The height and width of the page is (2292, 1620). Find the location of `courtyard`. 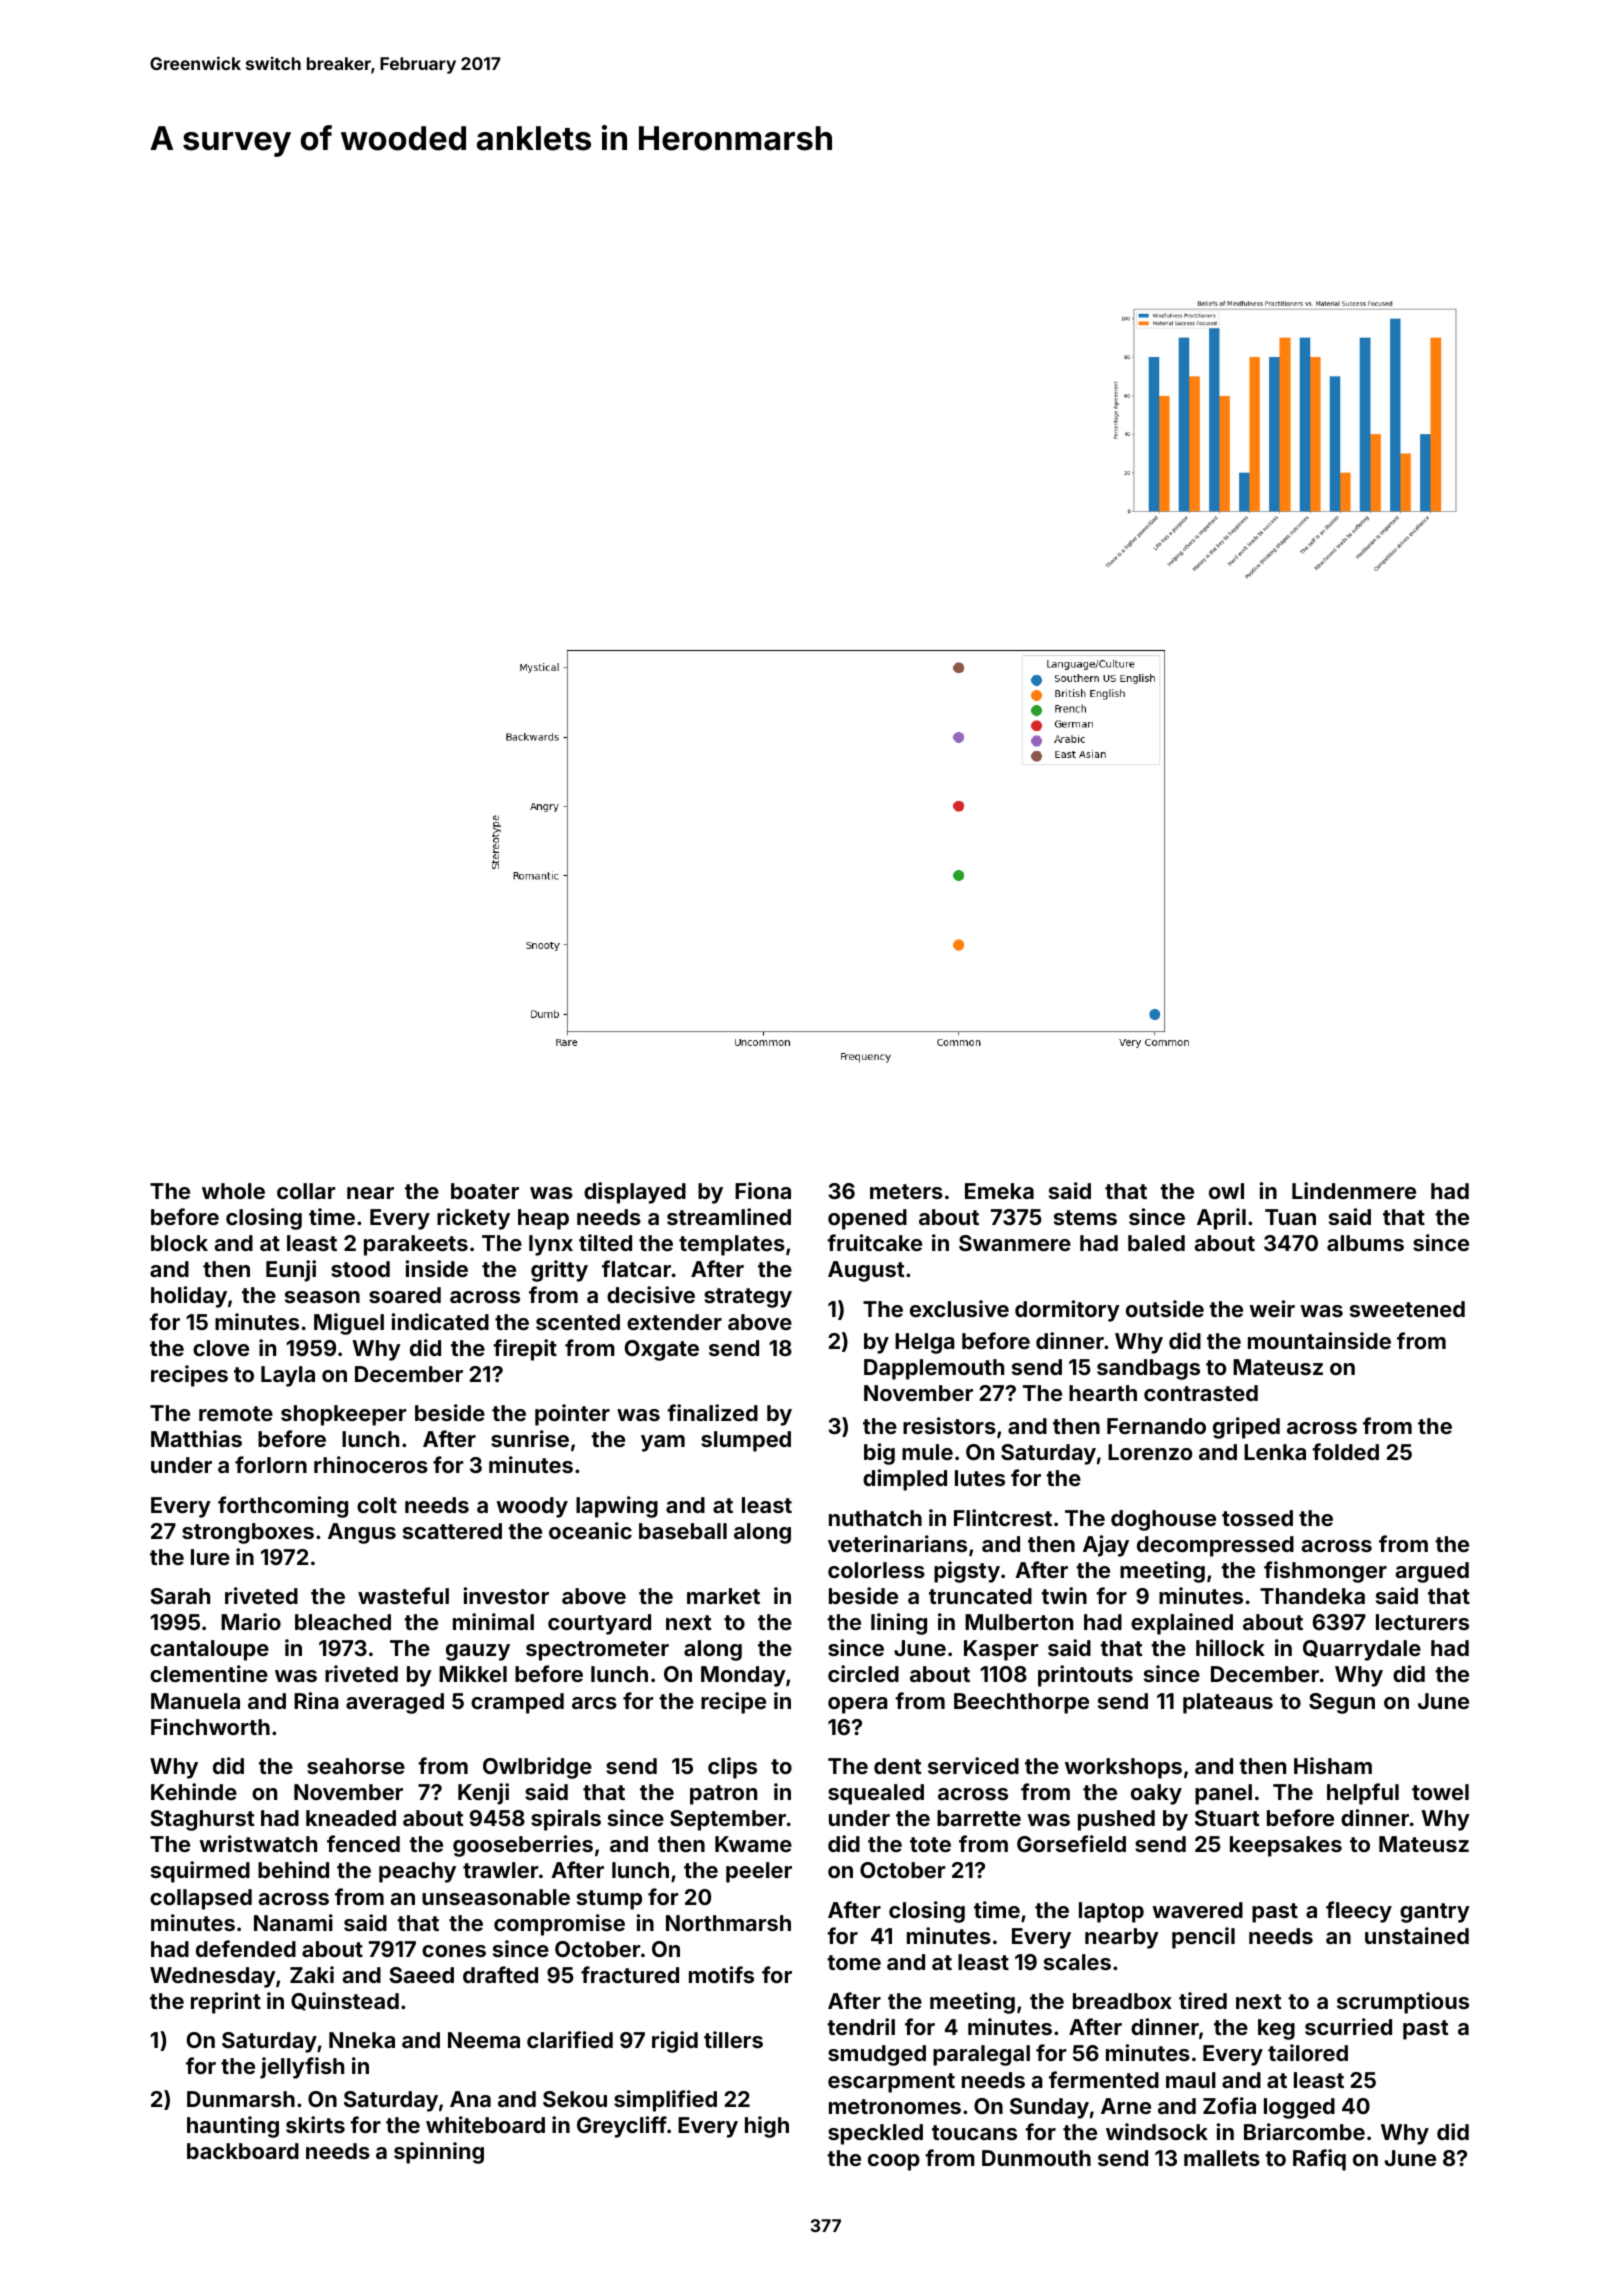

courtyard is located at coordinates (599, 1624).
